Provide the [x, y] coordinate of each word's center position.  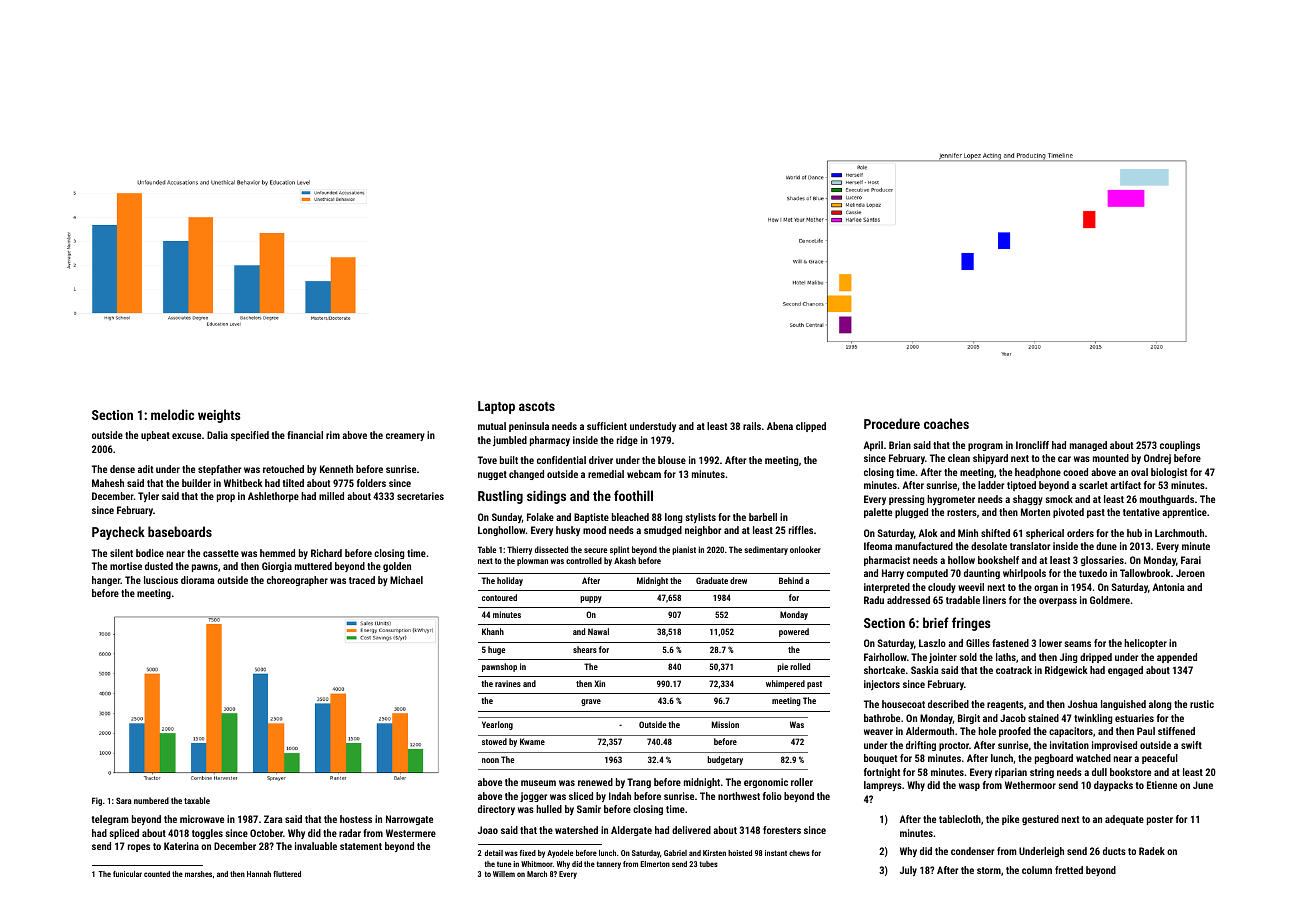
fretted [1069, 870]
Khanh [493, 631]
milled [331, 496]
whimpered [785, 684]
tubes [709, 864]
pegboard [1054, 759]
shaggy [1028, 500]
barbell [763, 517]
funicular [127, 874]
